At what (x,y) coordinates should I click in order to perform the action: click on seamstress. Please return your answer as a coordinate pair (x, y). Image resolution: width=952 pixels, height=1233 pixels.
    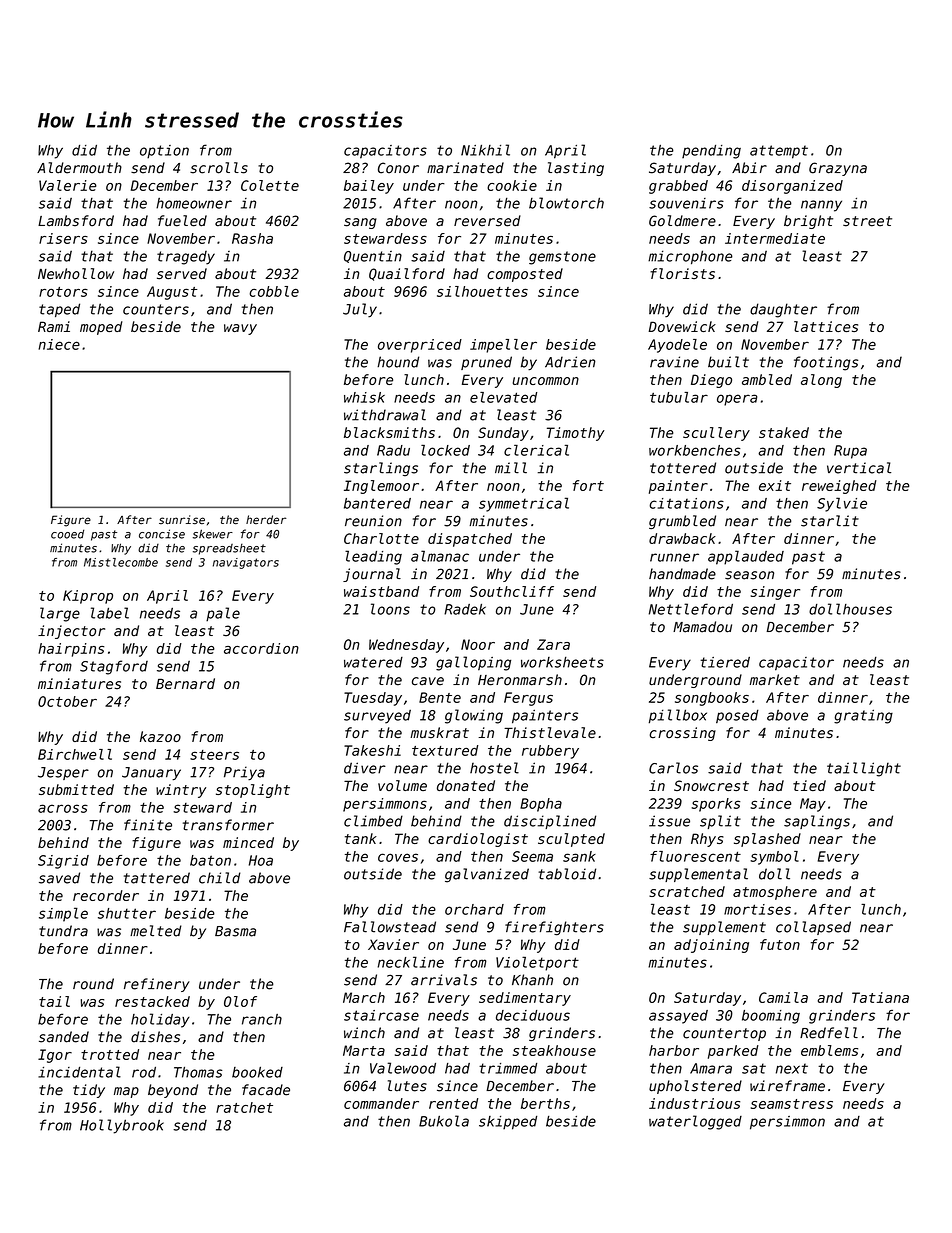
    Looking at the image, I should click on (792, 1104).
